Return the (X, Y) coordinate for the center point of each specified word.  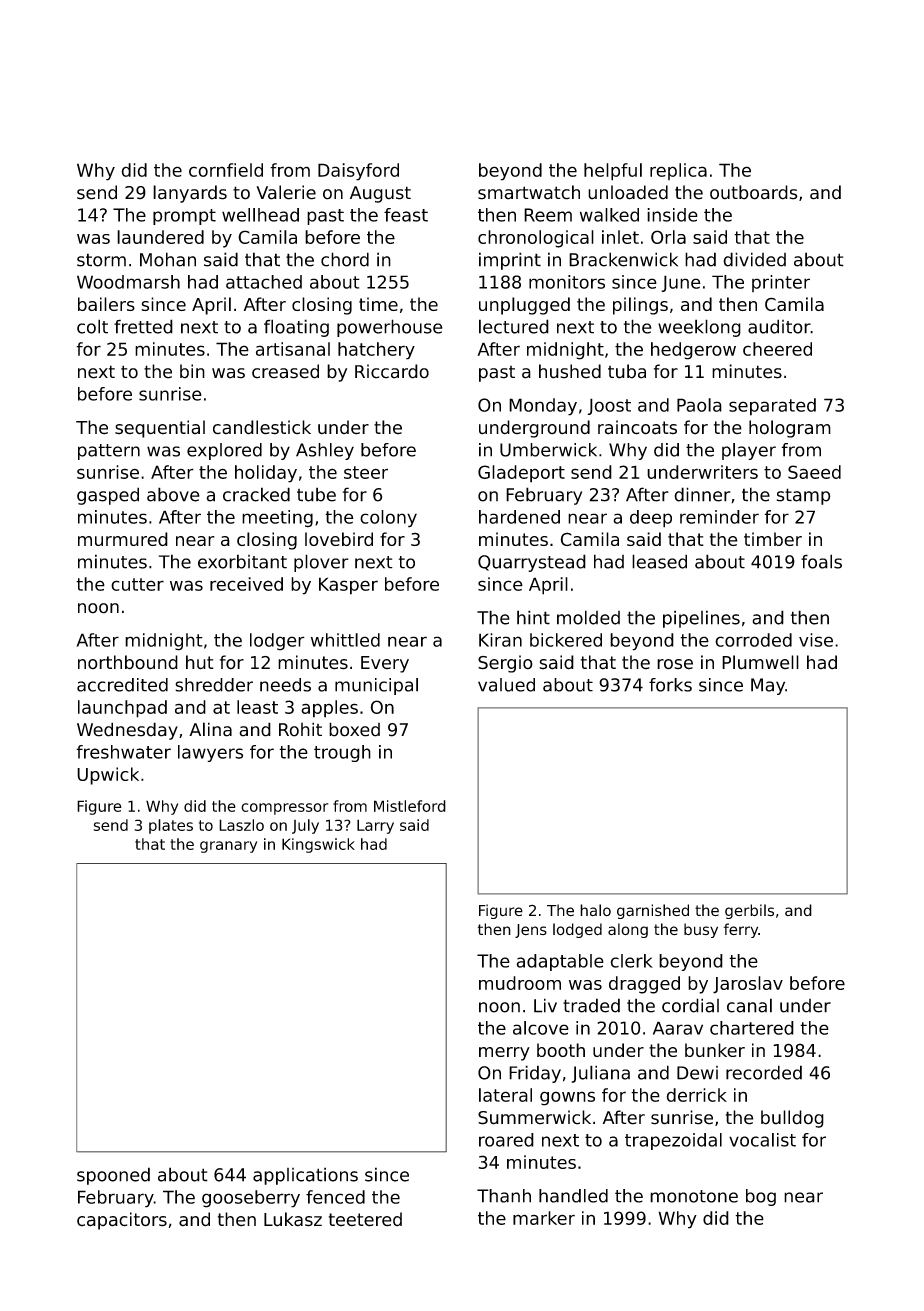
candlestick (262, 427)
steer (366, 472)
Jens (531, 931)
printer (781, 283)
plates (171, 826)
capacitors (122, 1221)
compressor (284, 809)
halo (595, 910)
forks (670, 685)
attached (264, 282)
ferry (741, 930)
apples (329, 709)
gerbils (749, 911)
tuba (627, 371)
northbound (128, 662)
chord (345, 259)
